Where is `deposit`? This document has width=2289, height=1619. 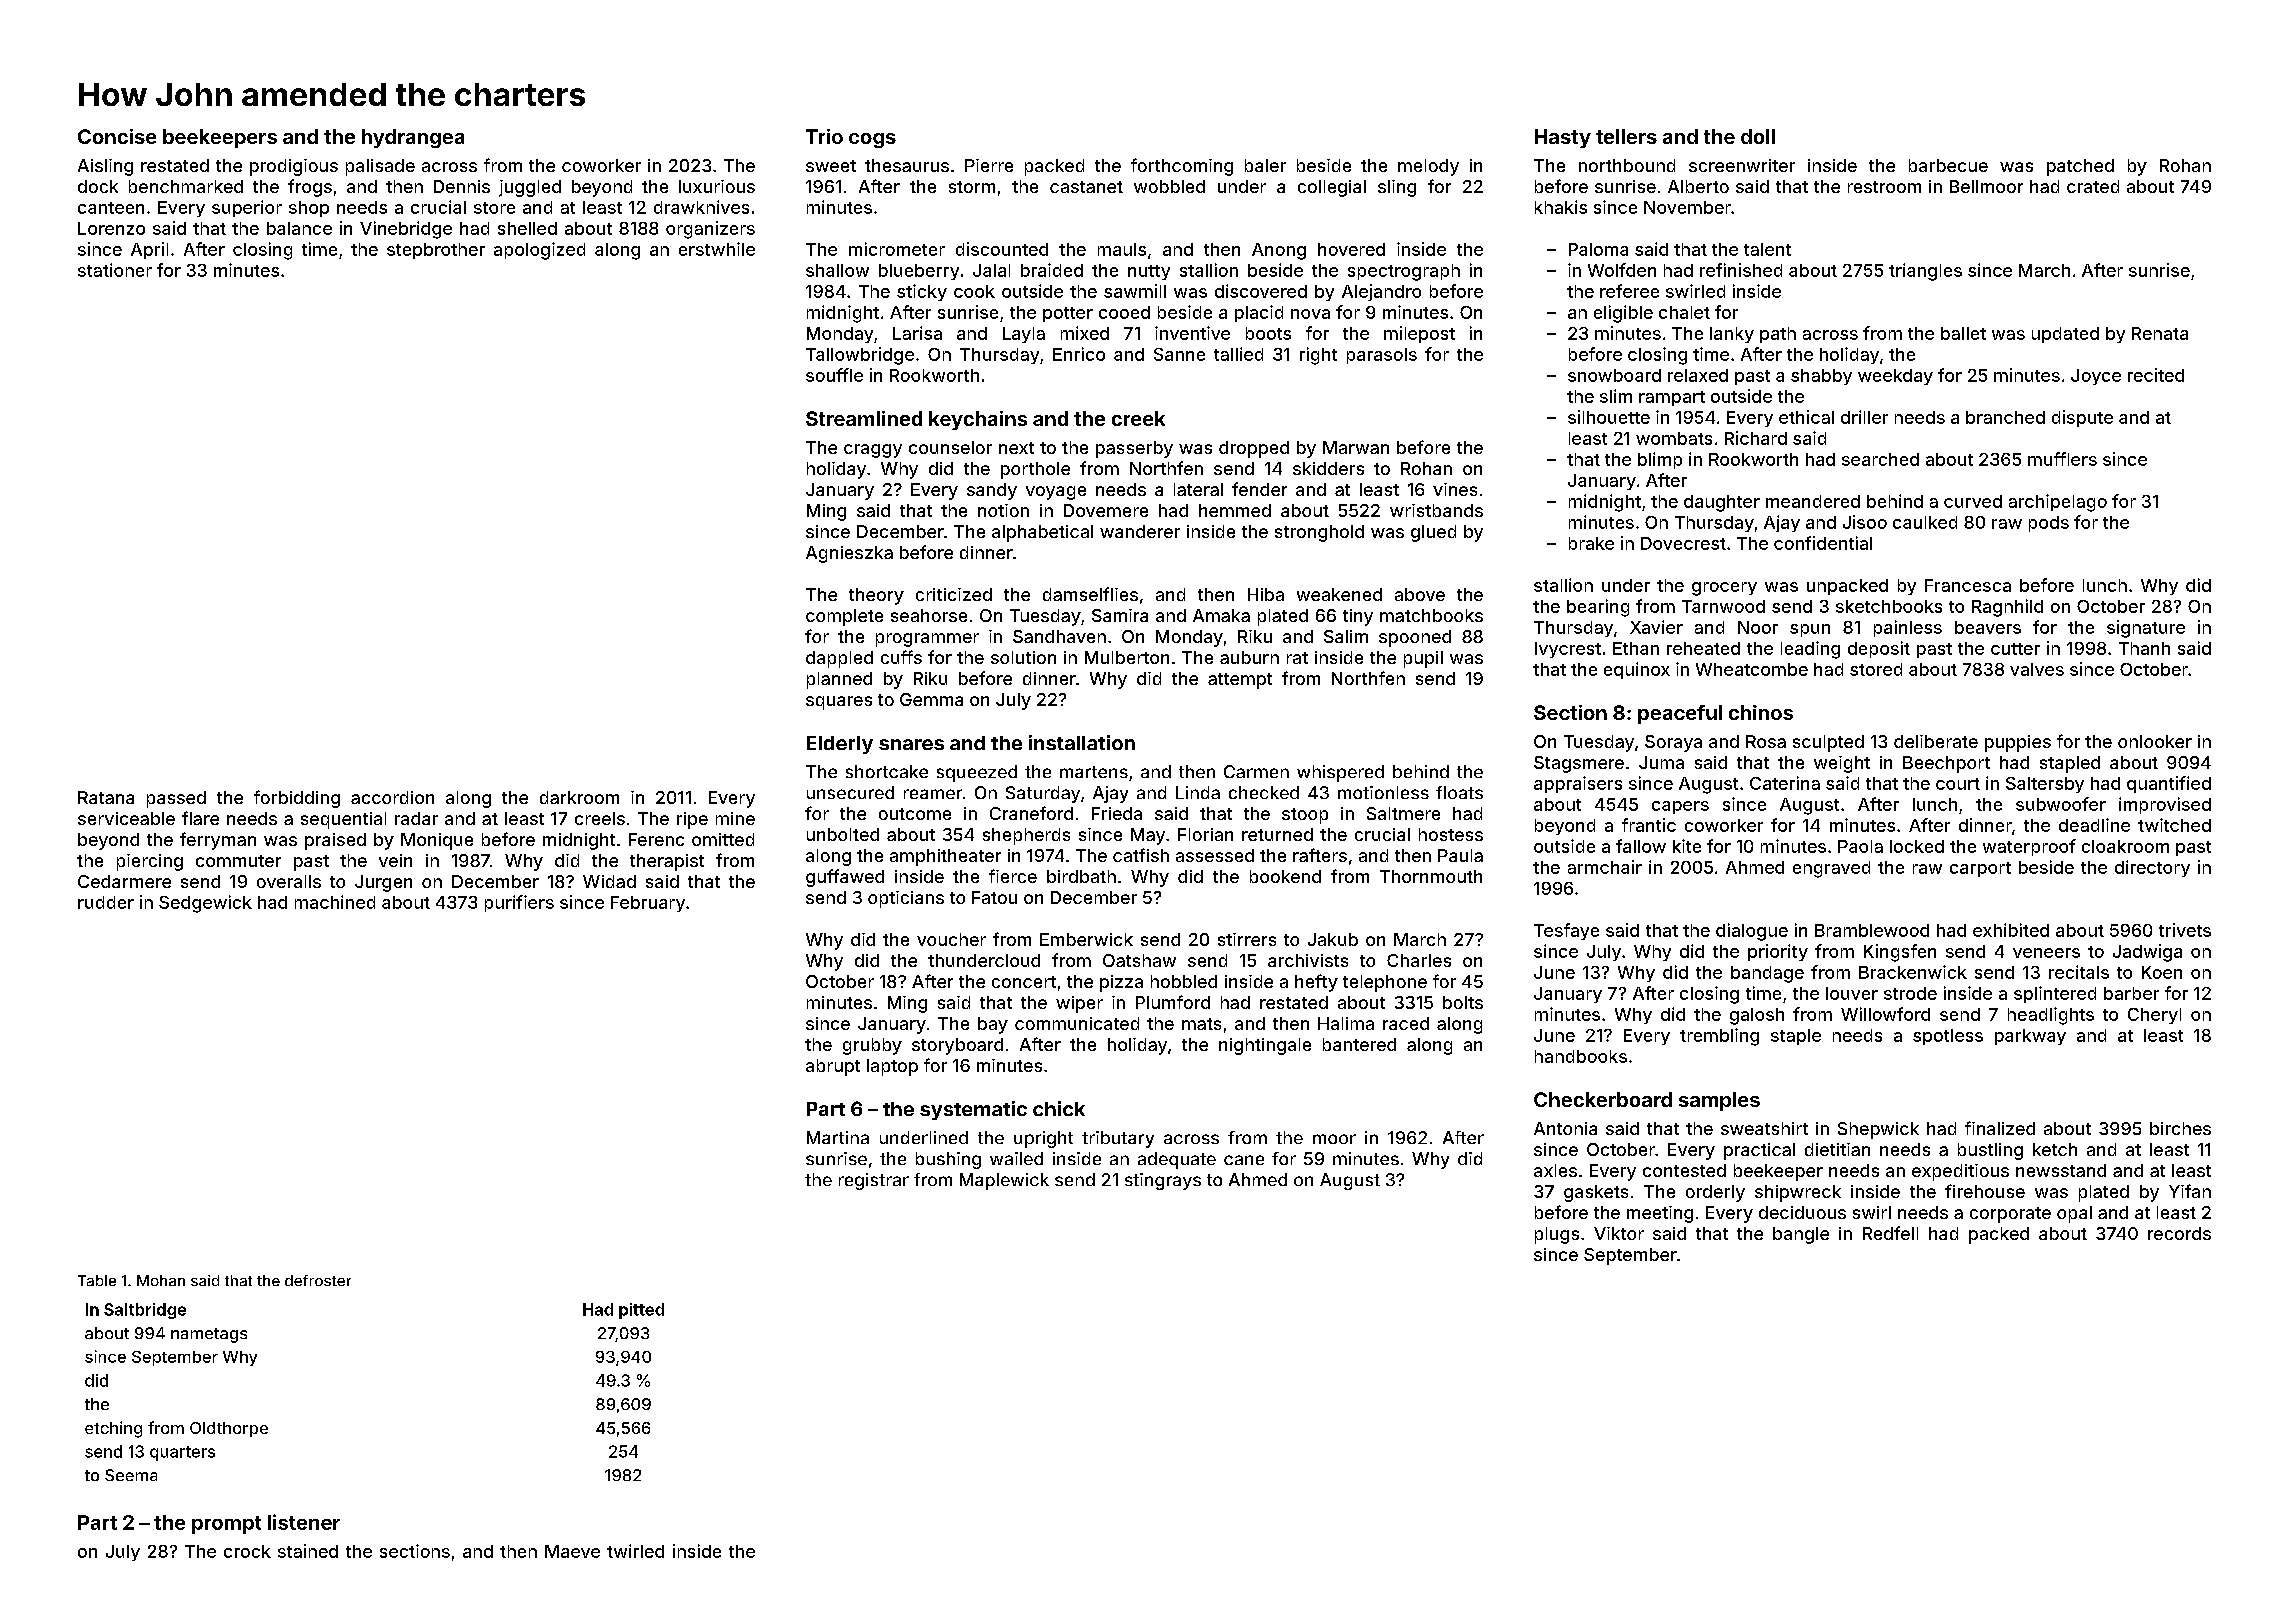
deposit is located at coordinates (1879, 649).
